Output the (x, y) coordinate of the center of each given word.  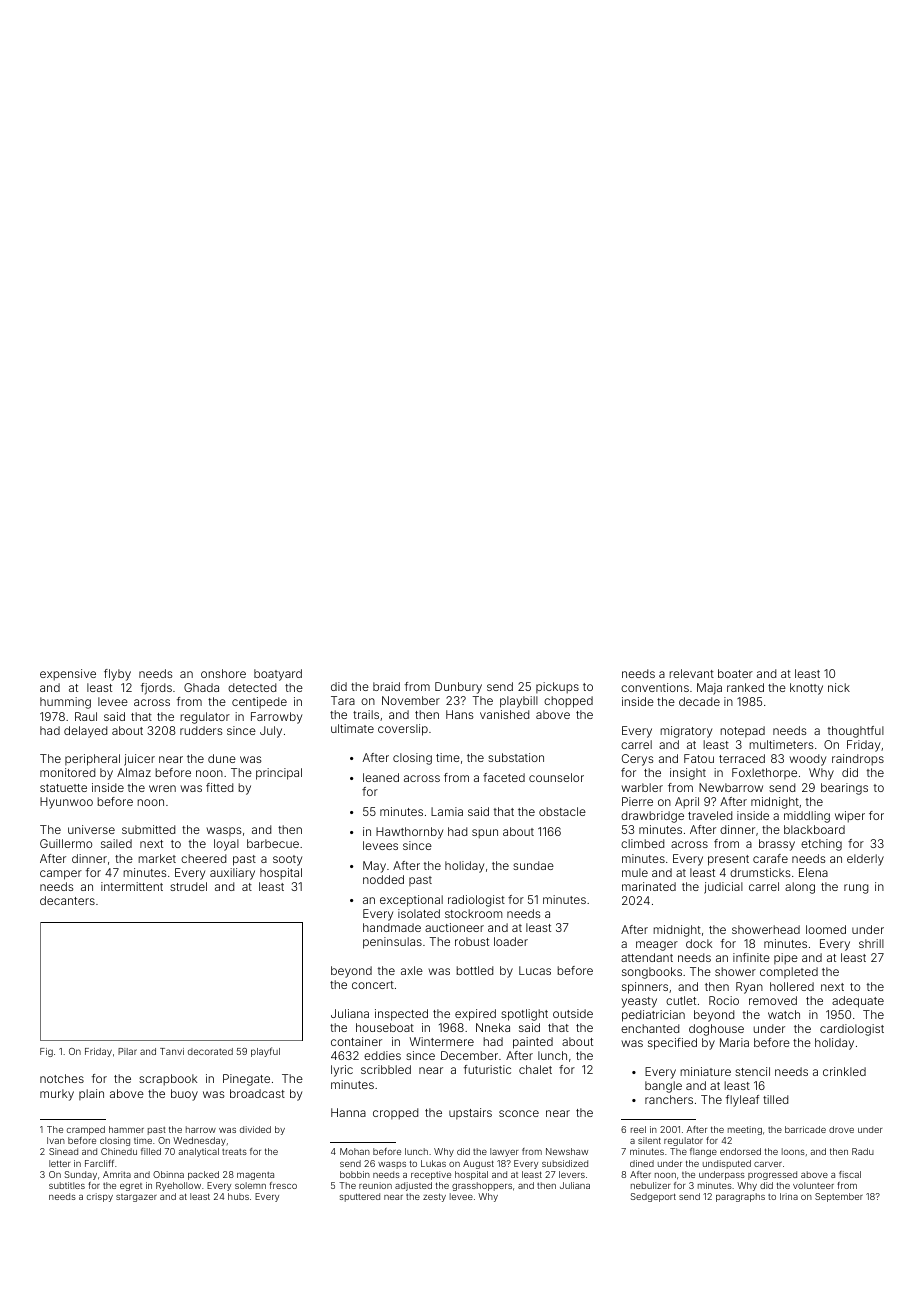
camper (61, 875)
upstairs (470, 1113)
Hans (459, 714)
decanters (67, 900)
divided (255, 1129)
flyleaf (742, 1101)
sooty (287, 860)
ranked (745, 687)
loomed (826, 929)
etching (821, 845)
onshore (223, 673)
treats (234, 1152)
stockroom (473, 913)
